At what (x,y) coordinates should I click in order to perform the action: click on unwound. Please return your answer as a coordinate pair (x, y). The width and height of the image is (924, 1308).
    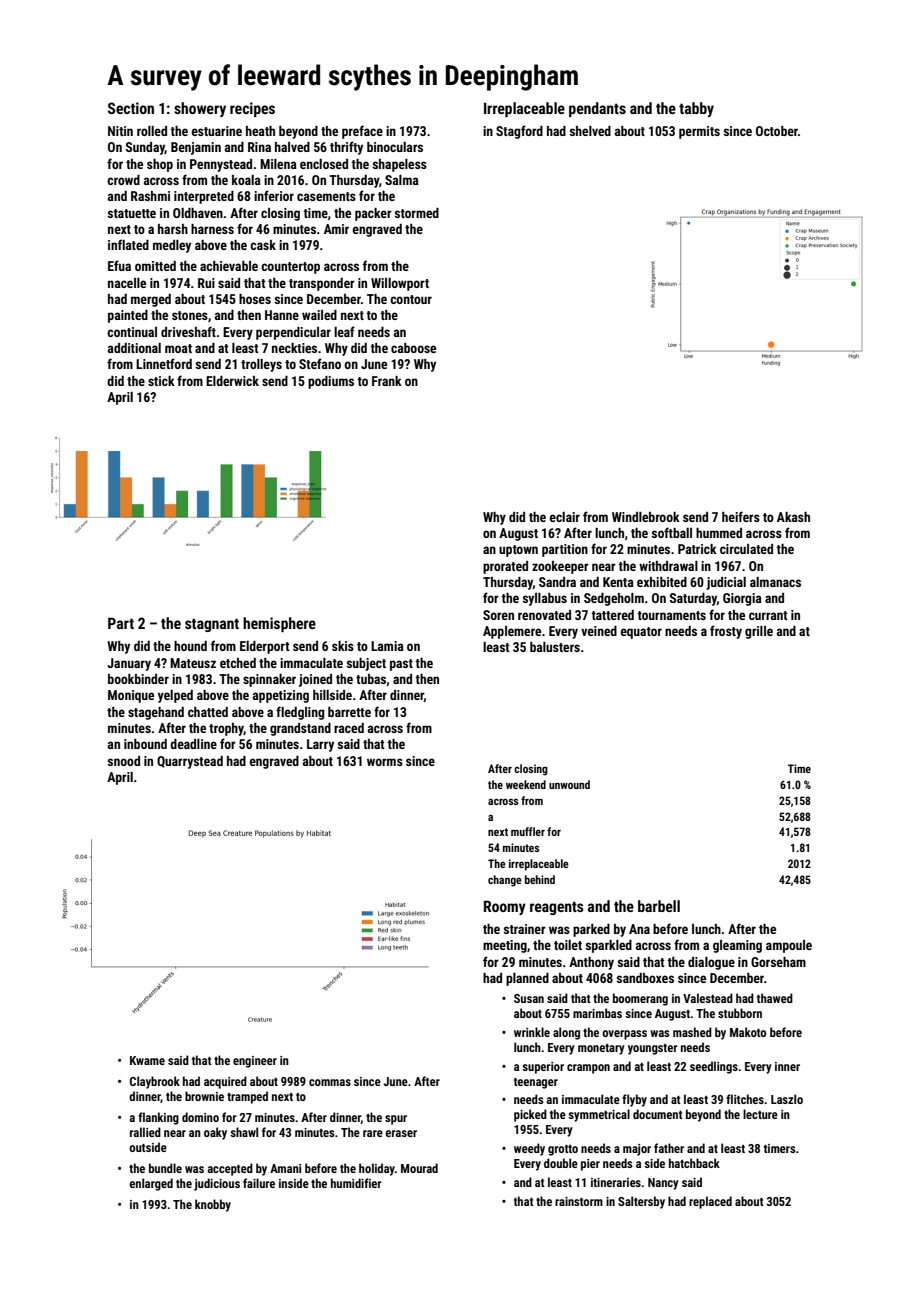
    Looking at the image, I should click on (569, 784).
